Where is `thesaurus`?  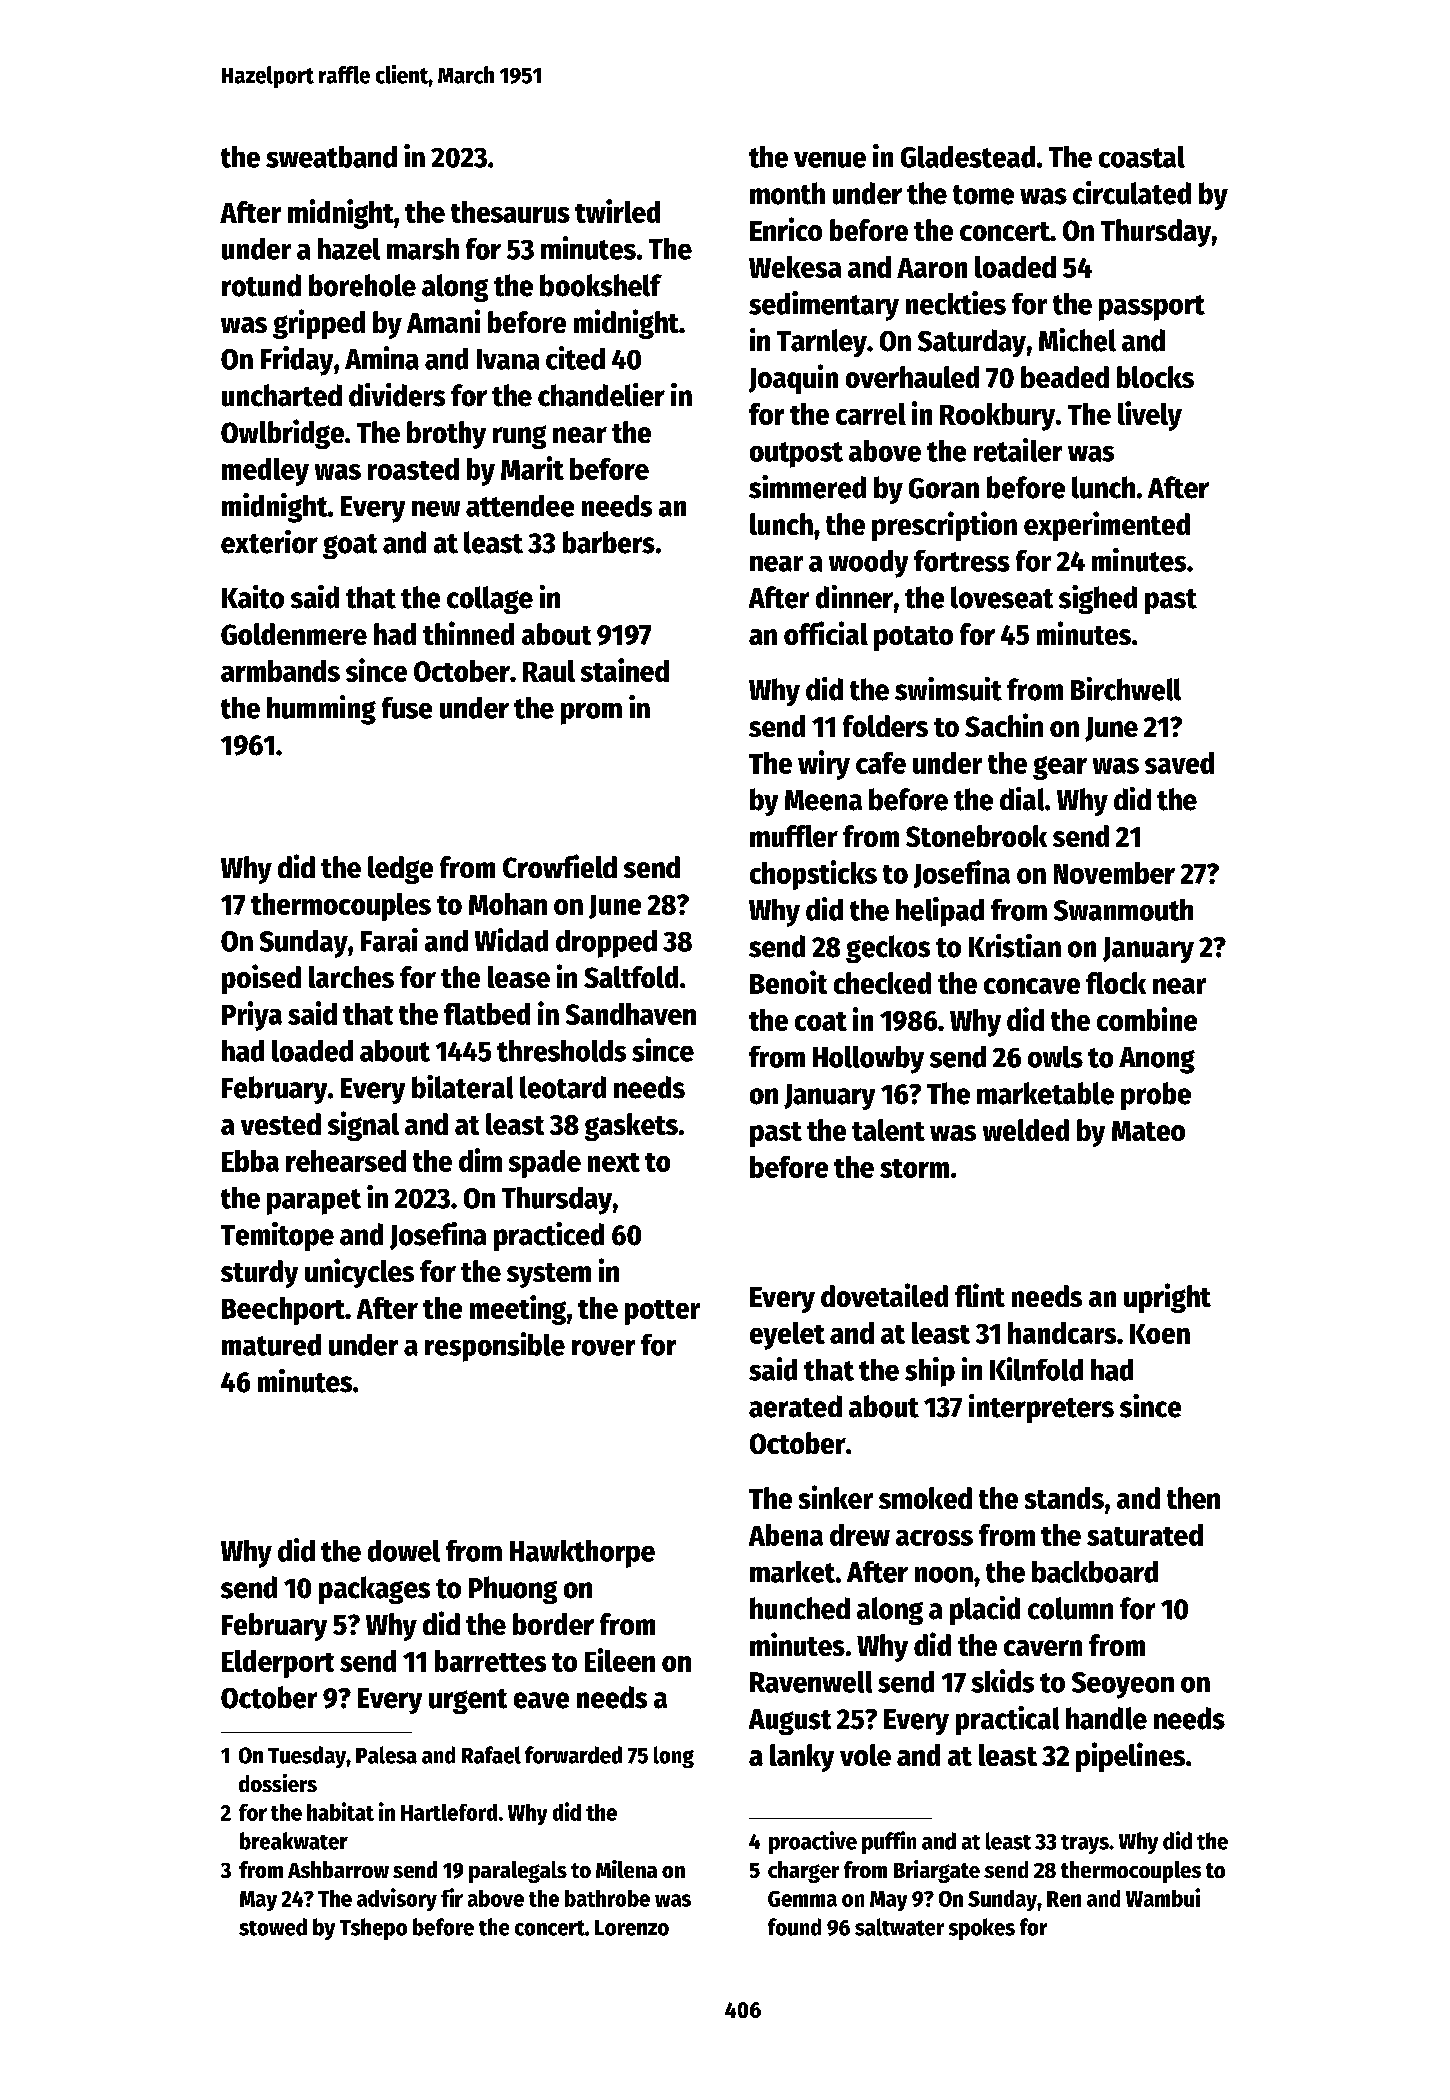
thesaurus is located at coordinates (510, 212).
